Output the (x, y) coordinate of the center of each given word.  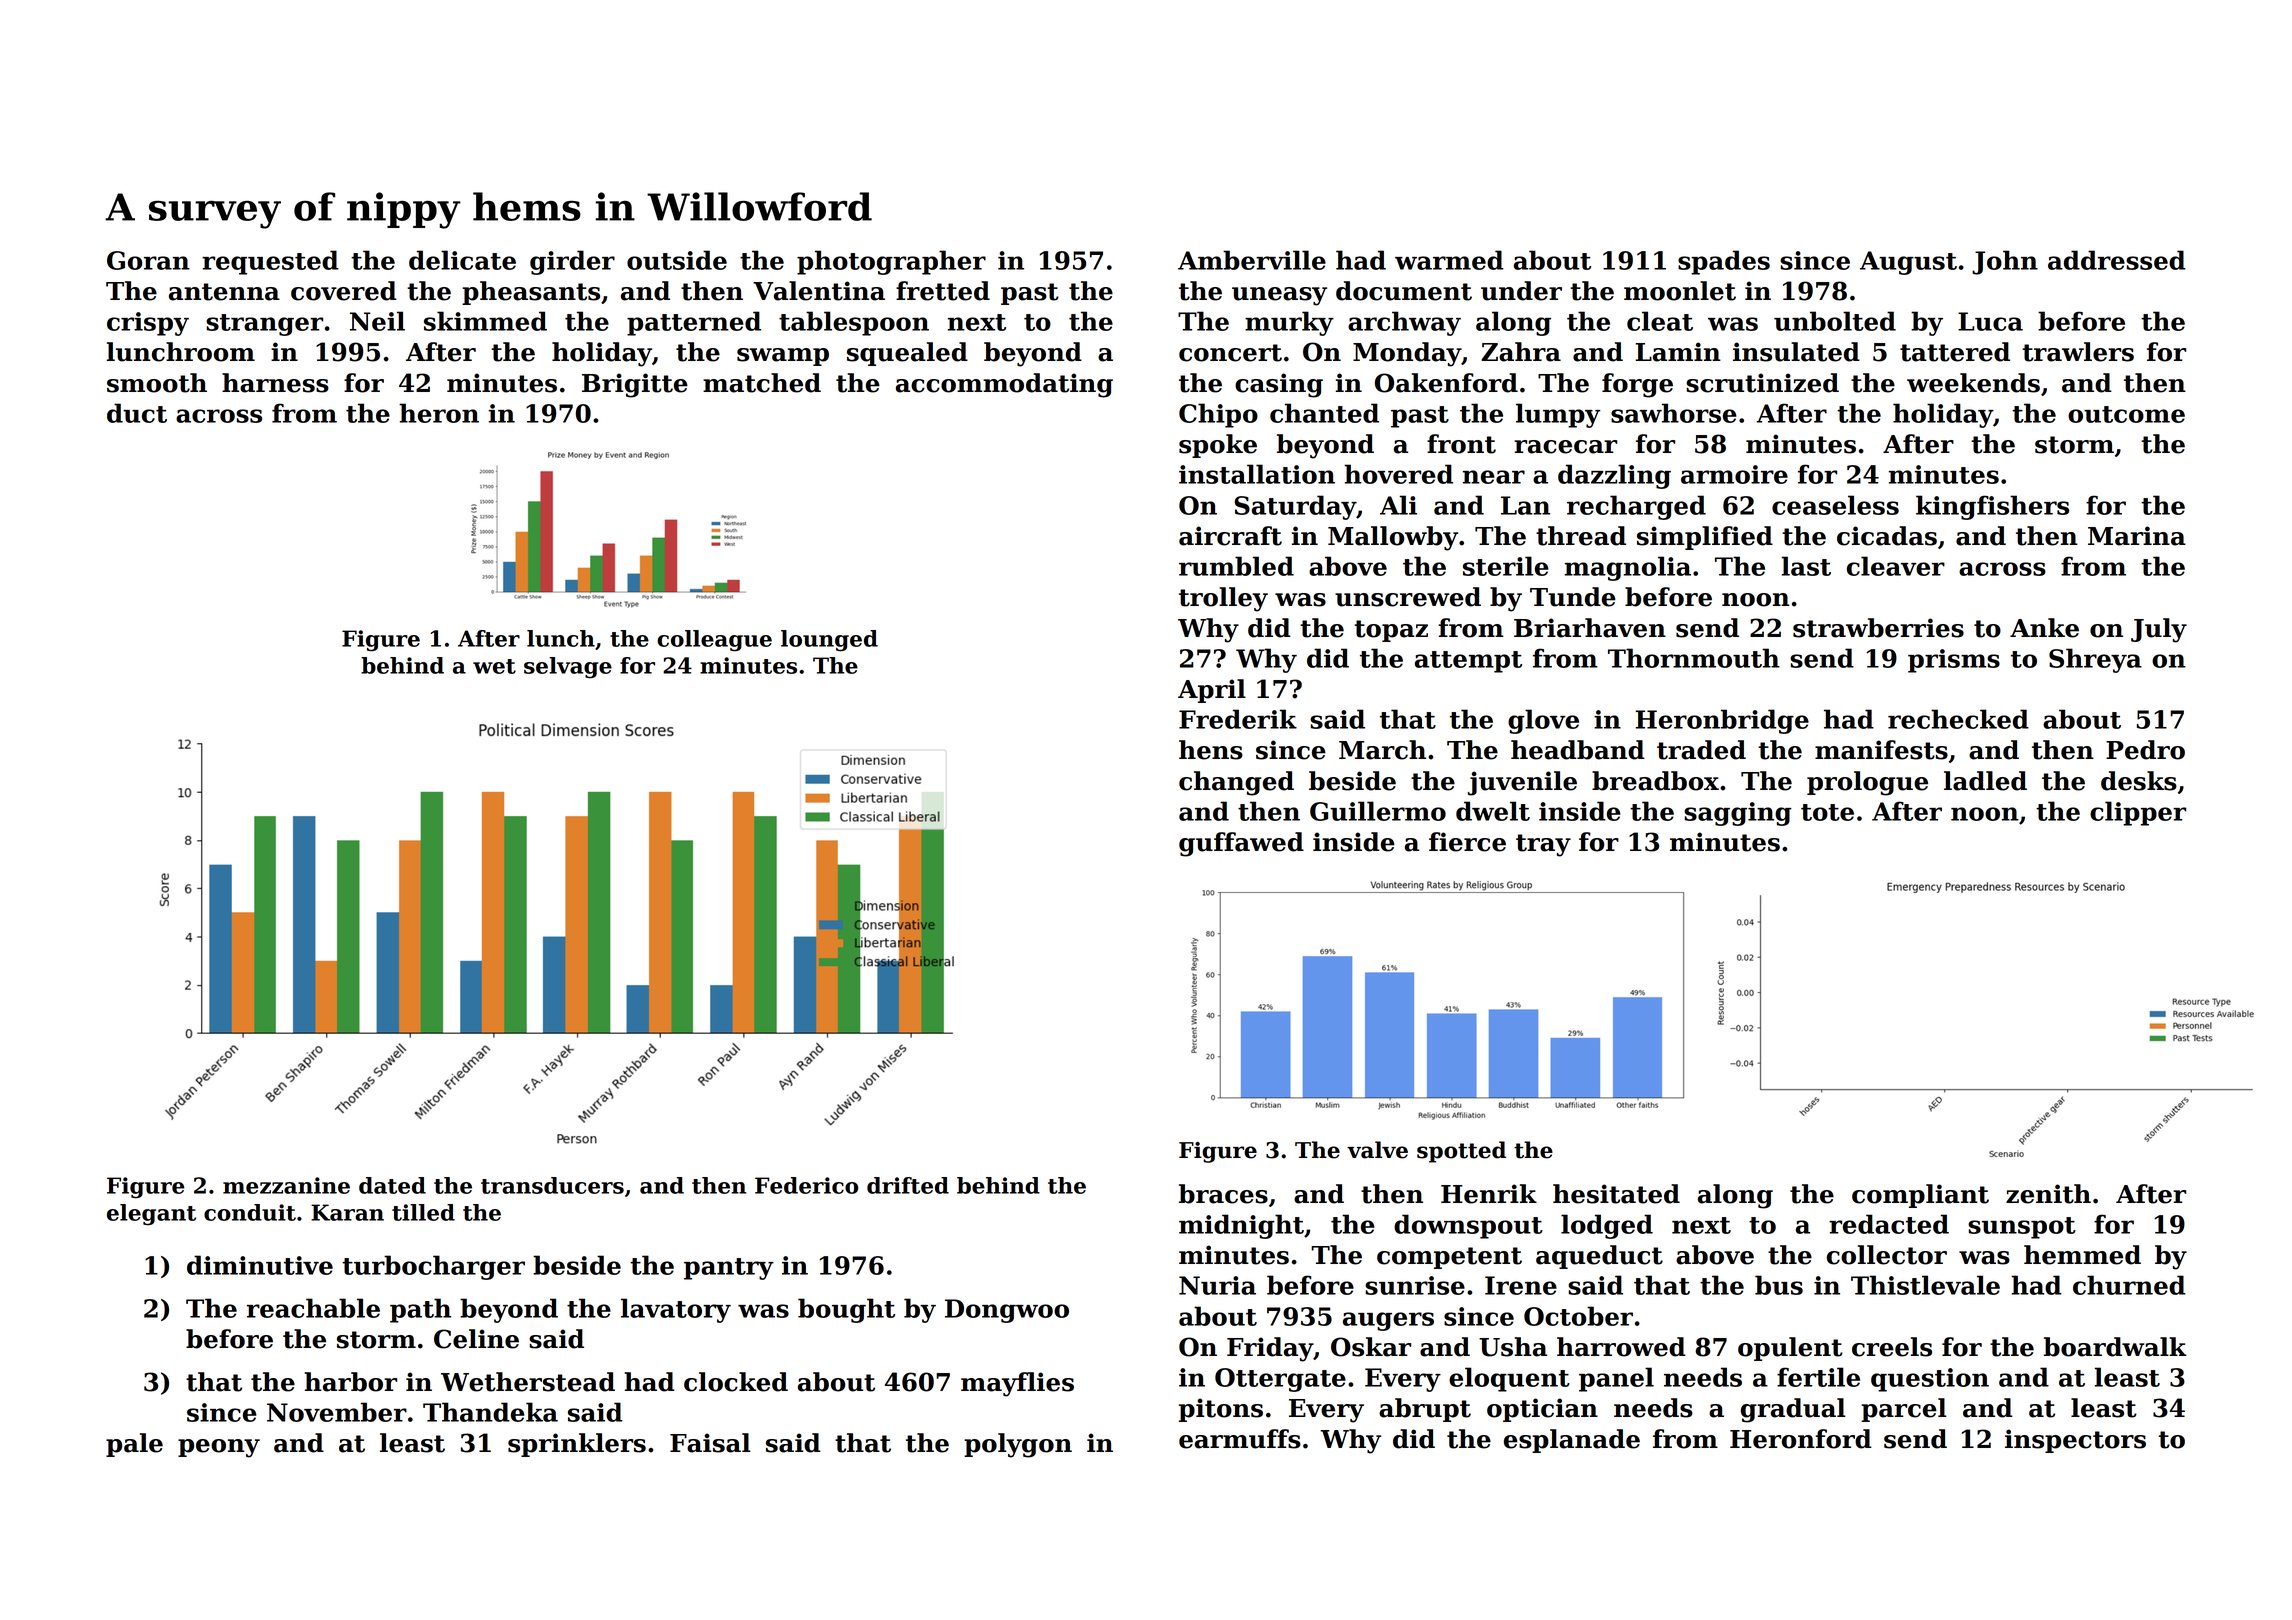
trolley (1223, 599)
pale (134, 1445)
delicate (462, 260)
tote (1827, 812)
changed (1236, 783)
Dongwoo (1007, 1311)
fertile (1818, 1377)
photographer (891, 262)
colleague (714, 641)
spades (1724, 262)
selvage (568, 668)
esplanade (1572, 1441)
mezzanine (286, 1185)
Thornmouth (1694, 658)
